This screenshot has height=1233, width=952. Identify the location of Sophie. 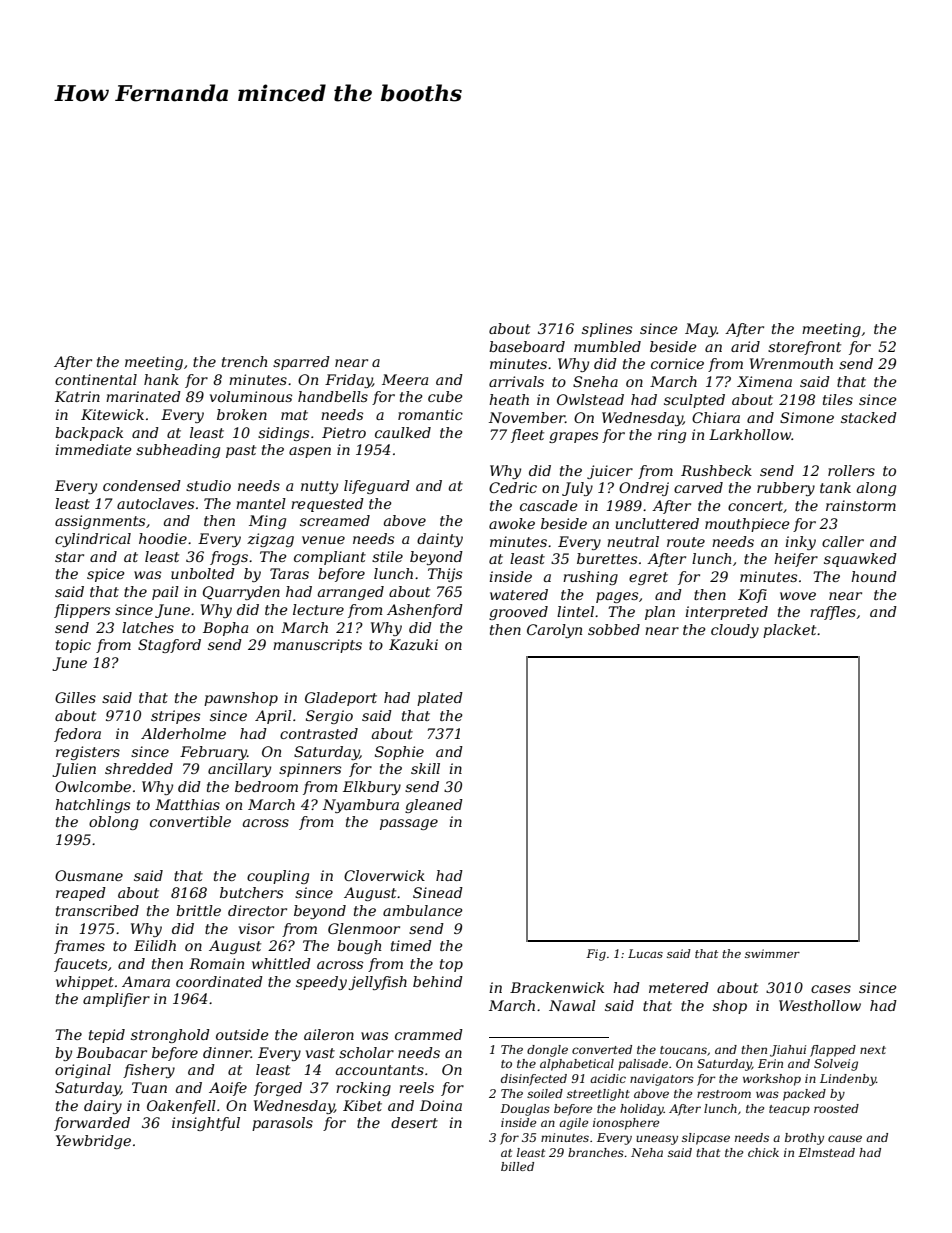
(399, 753).
